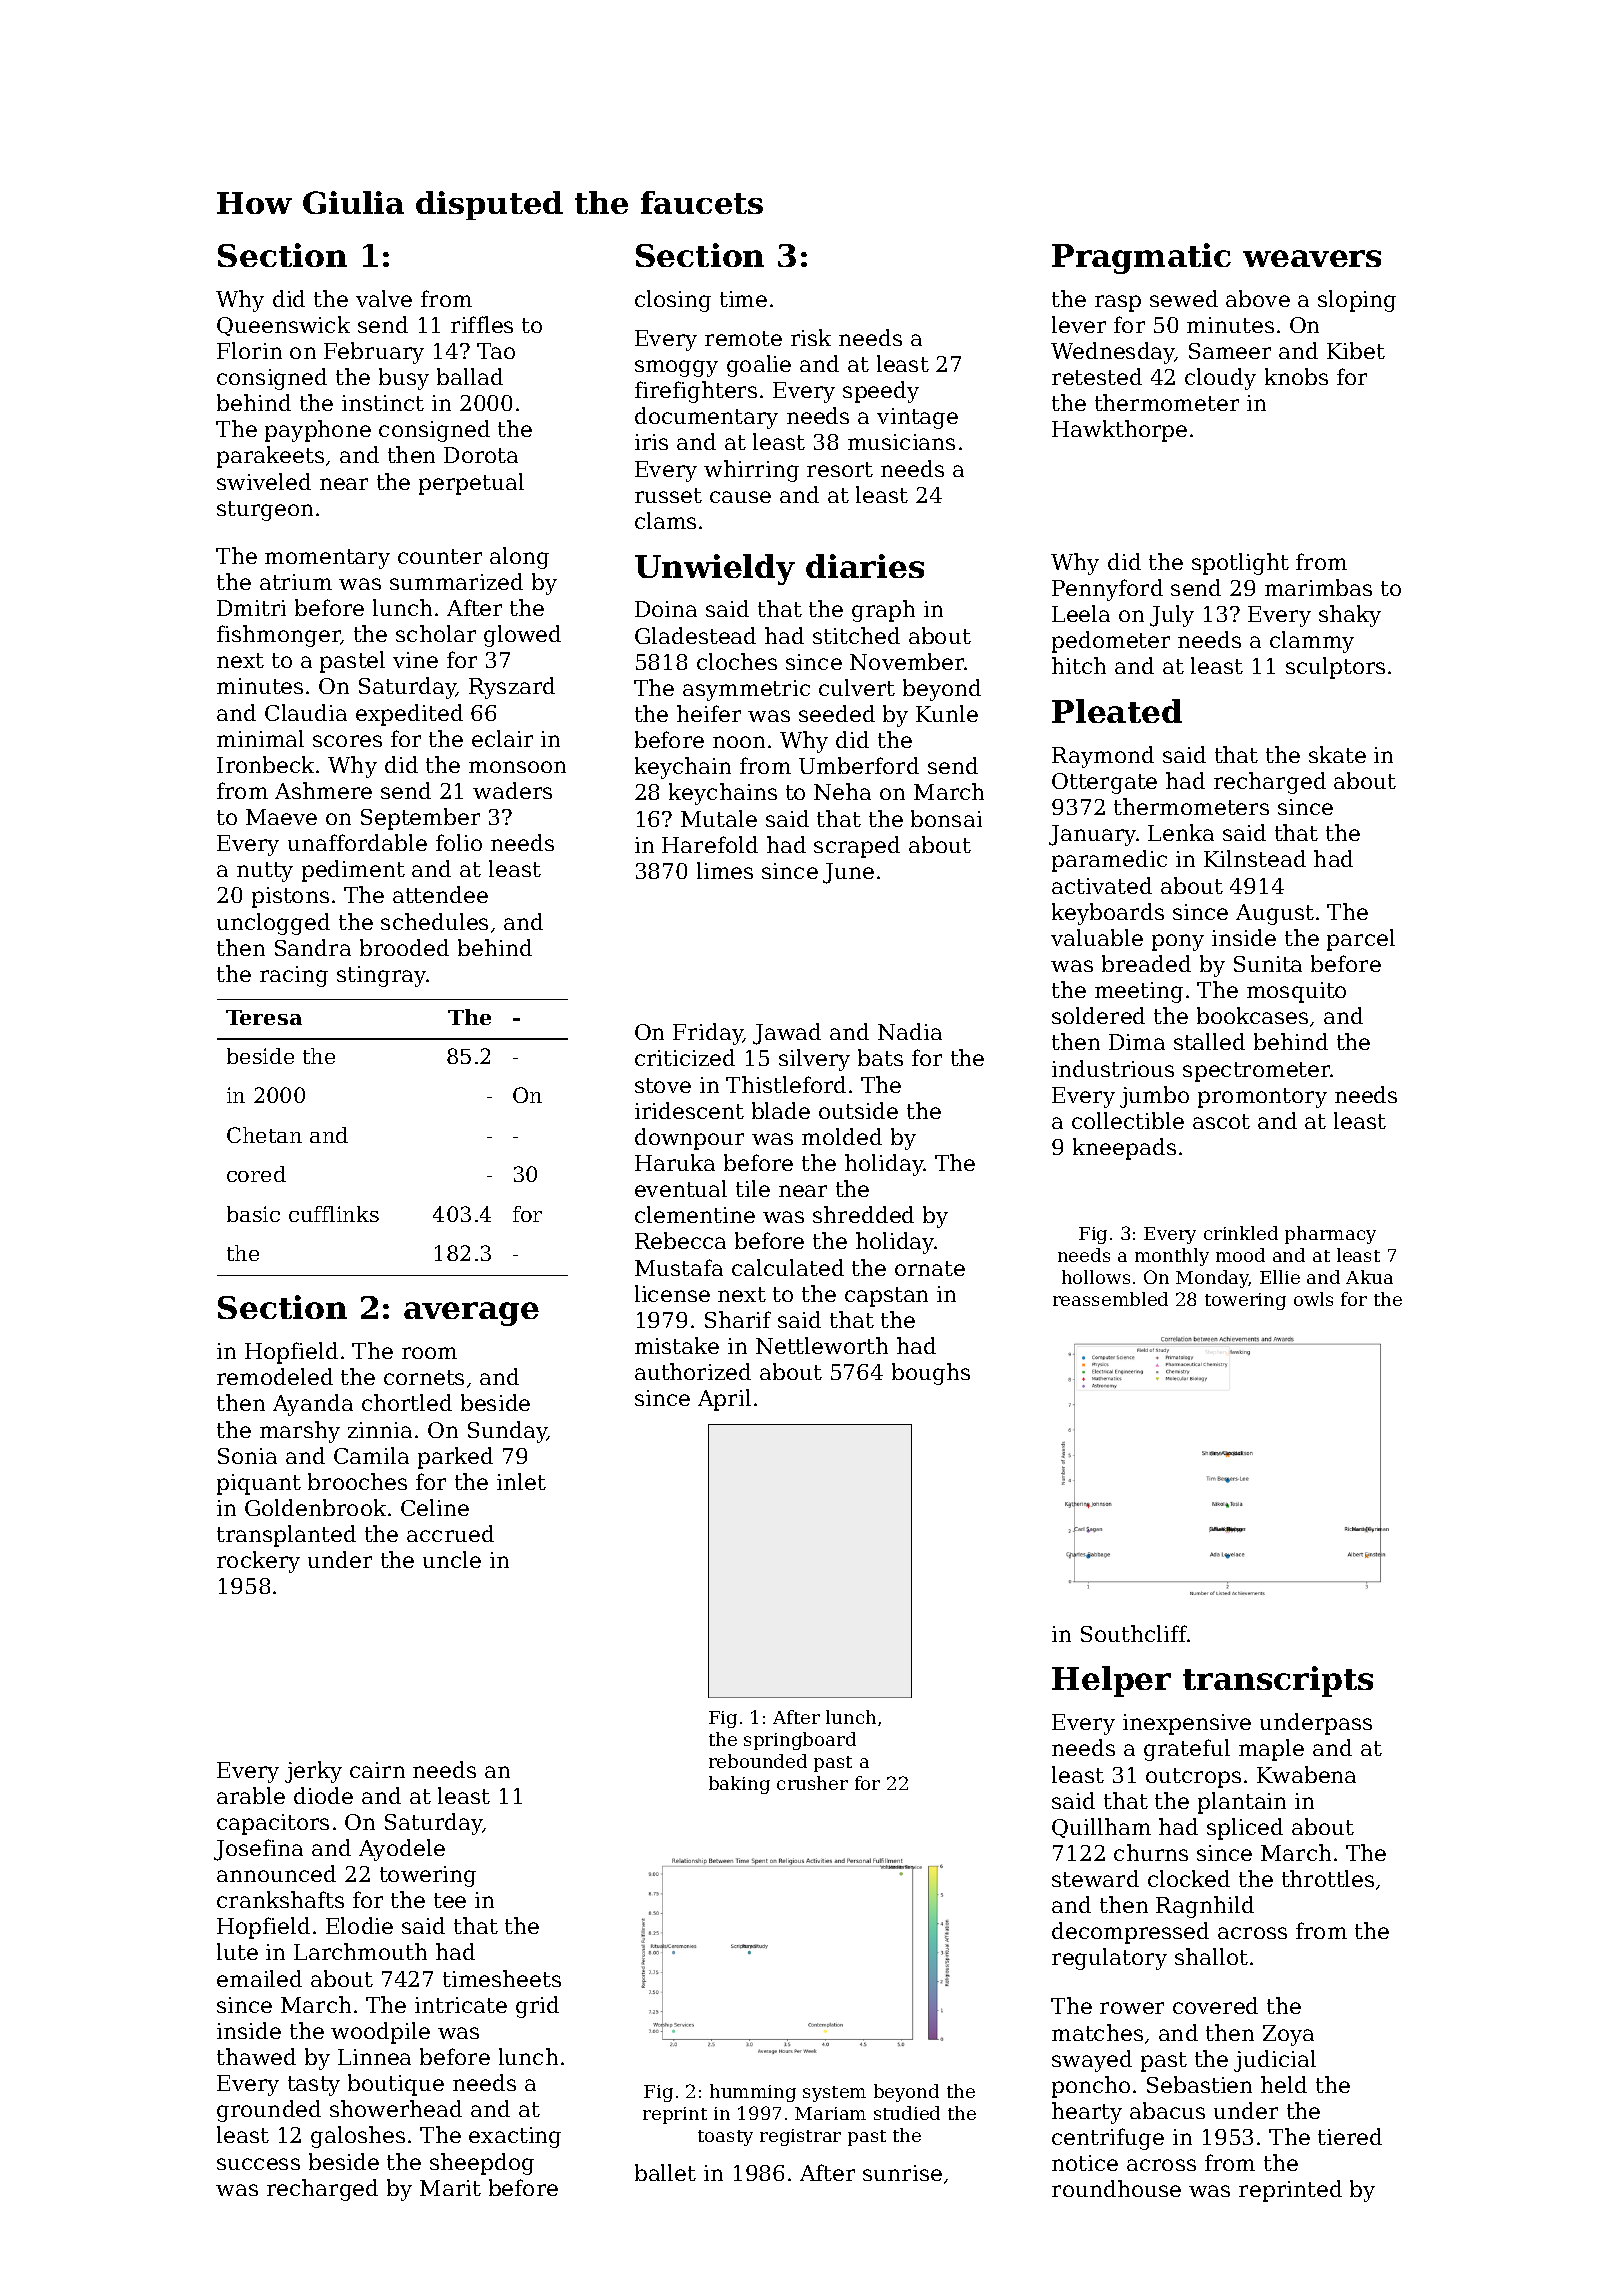 The height and width of the screenshot is (2292, 1620). What do you see at coordinates (673, 301) in the screenshot?
I see `closing` at bounding box center [673, 301].
